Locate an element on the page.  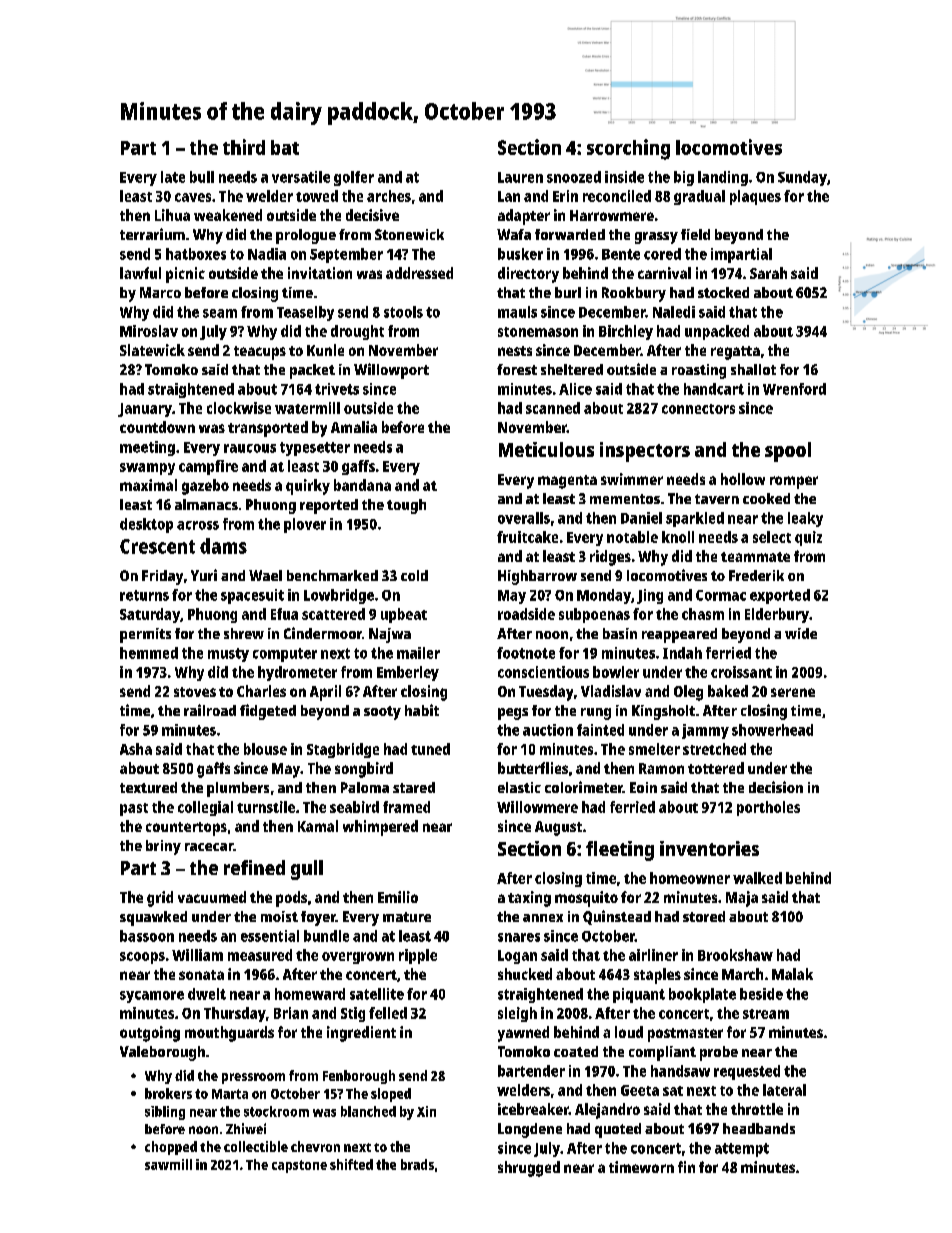
attempt is located at coordinates (742, 1150).
